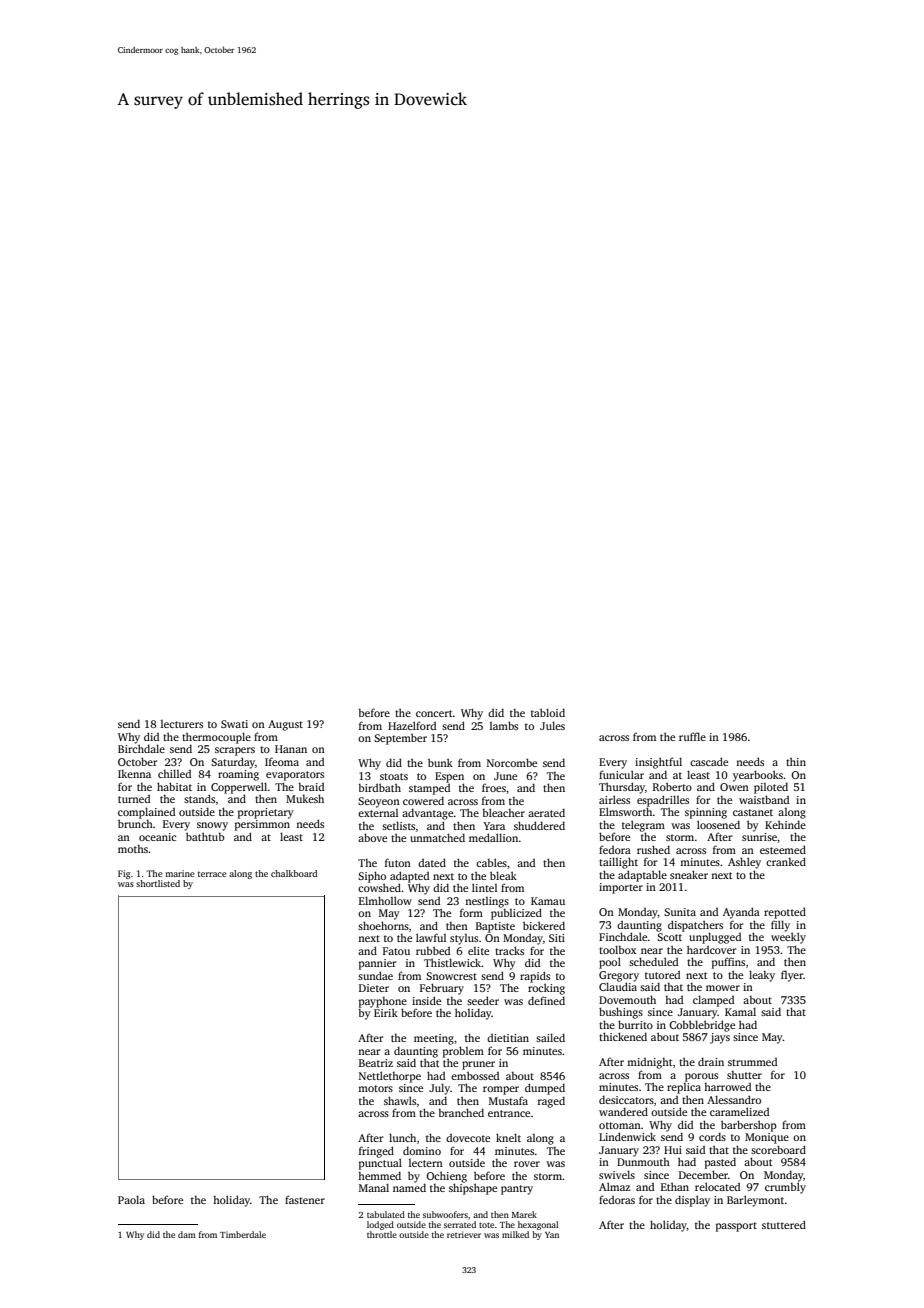 Image resolution: width=924 pixels, height=1308 pixels. I want to click on cascade, so click(709, 761).
